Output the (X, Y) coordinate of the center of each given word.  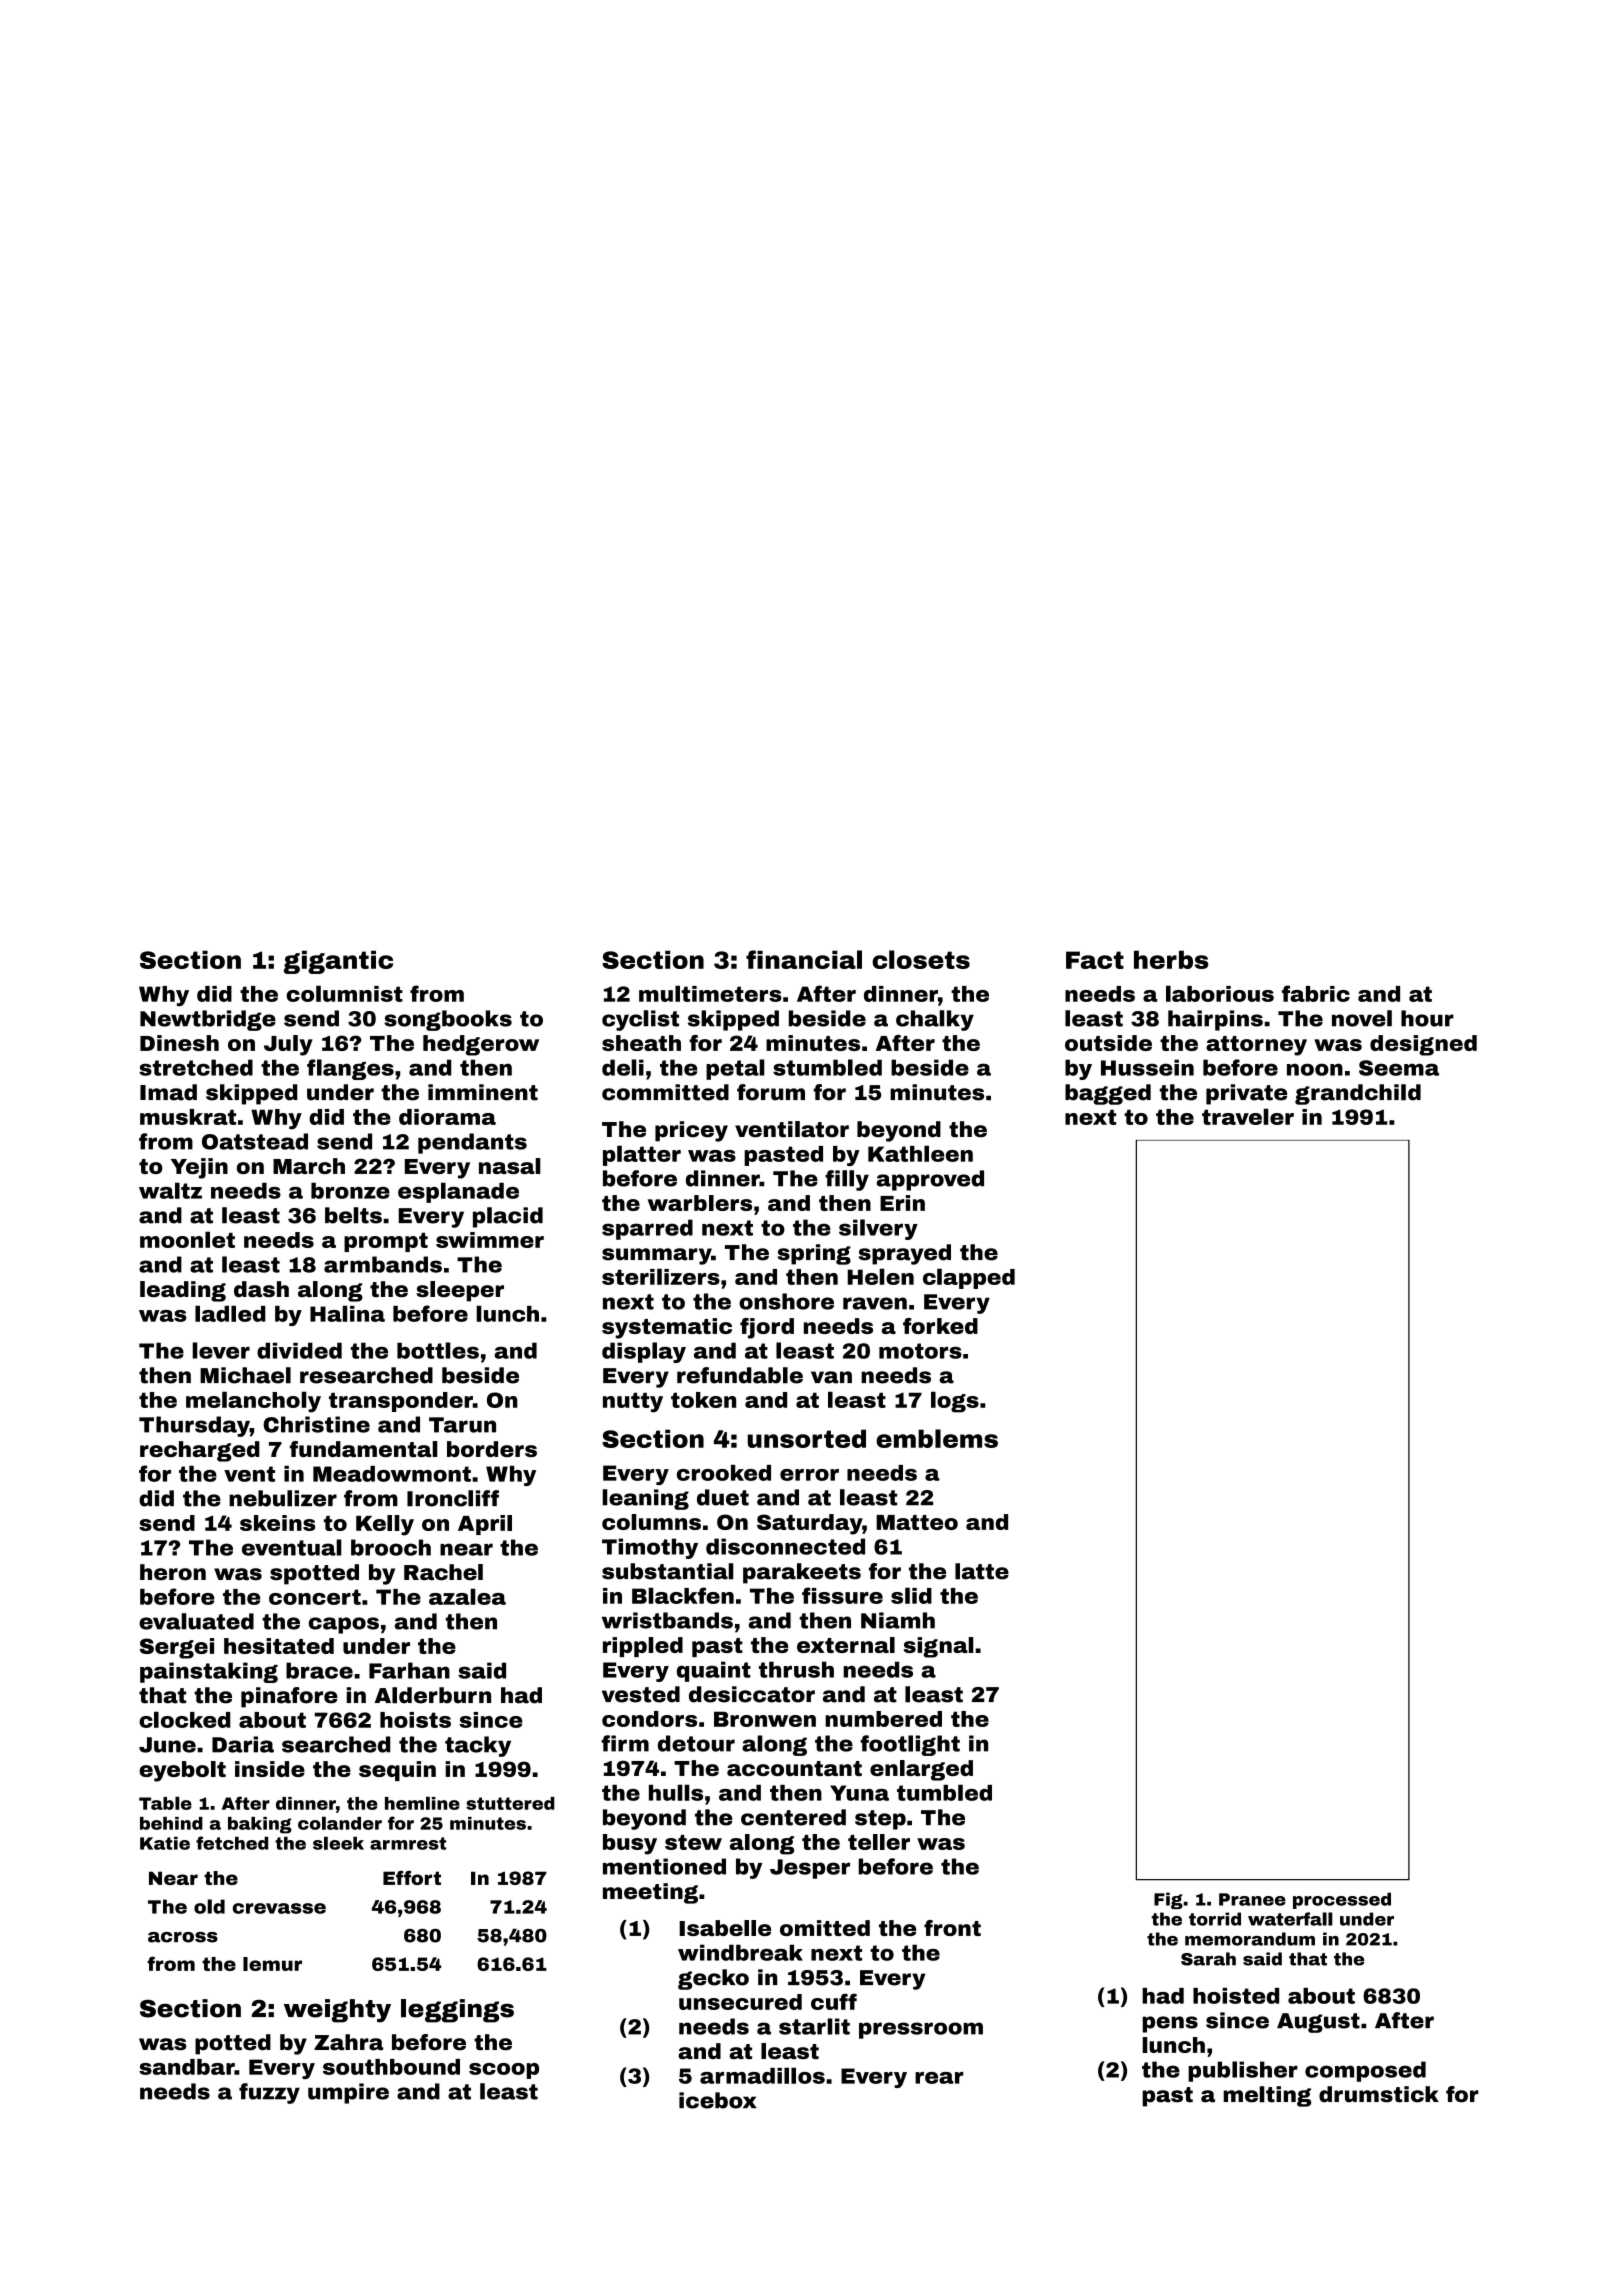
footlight (910, 1745)
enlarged (921, 1770)
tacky (478, 1746)
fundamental (364, 1449)
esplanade (458, 1192)
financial (804, 959)
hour (1427, 1018)
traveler (1248, 1116)
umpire (348, 2093)
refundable (740, 1375)
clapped (969, 1278)
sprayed (905, 1254)
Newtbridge (208, 1020)
